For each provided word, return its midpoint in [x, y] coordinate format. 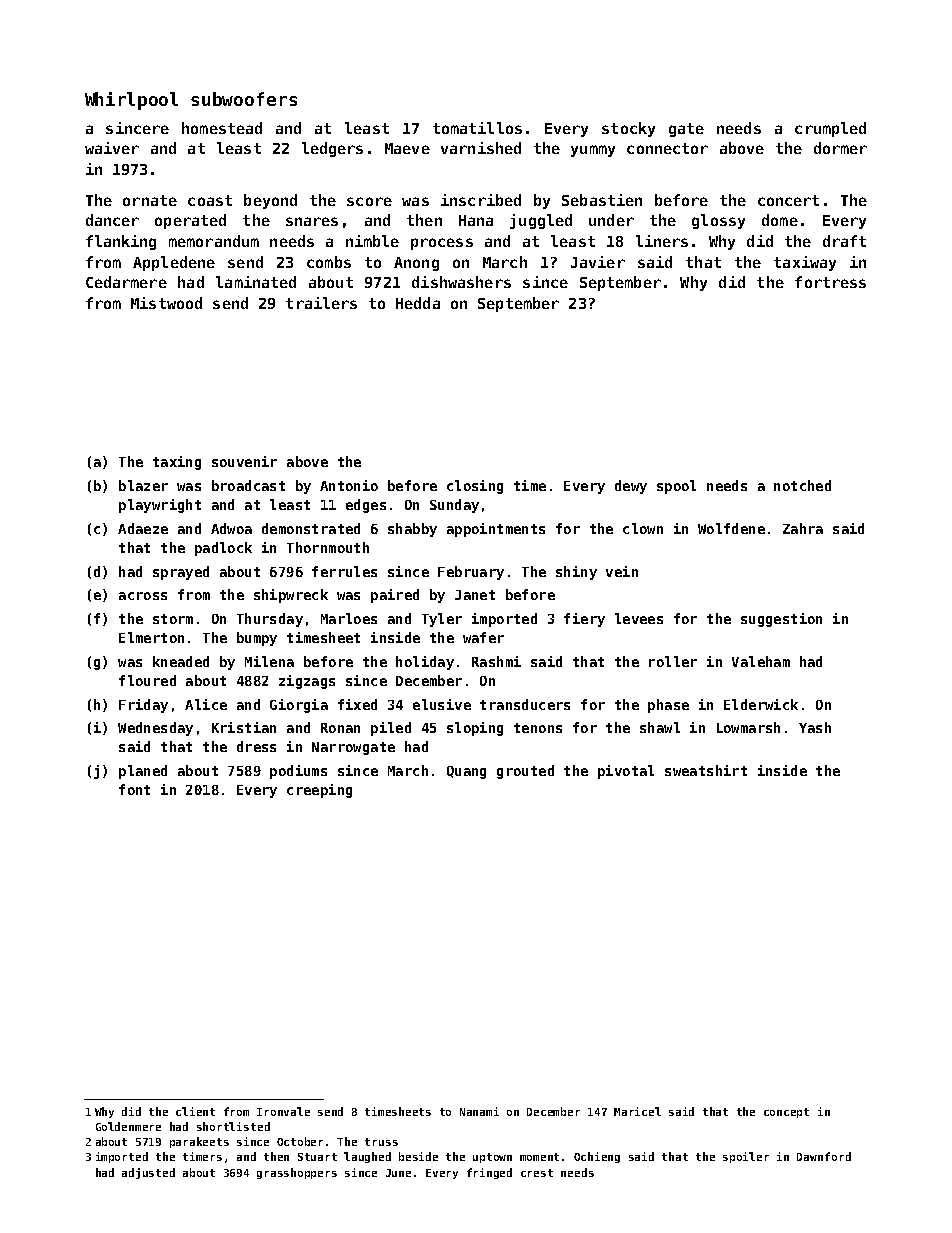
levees [639, 618]
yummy [593, 151]
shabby [412, 530]
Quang [466, 772]
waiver [112, 148]
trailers [321, 303]
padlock [223, 549]
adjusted [148, 1173]
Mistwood [166, 303]
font [134, 789]
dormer [840, 148]
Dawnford [824, 1156]
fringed [489, 1173]
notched [802, 485]
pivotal [626, 772]
